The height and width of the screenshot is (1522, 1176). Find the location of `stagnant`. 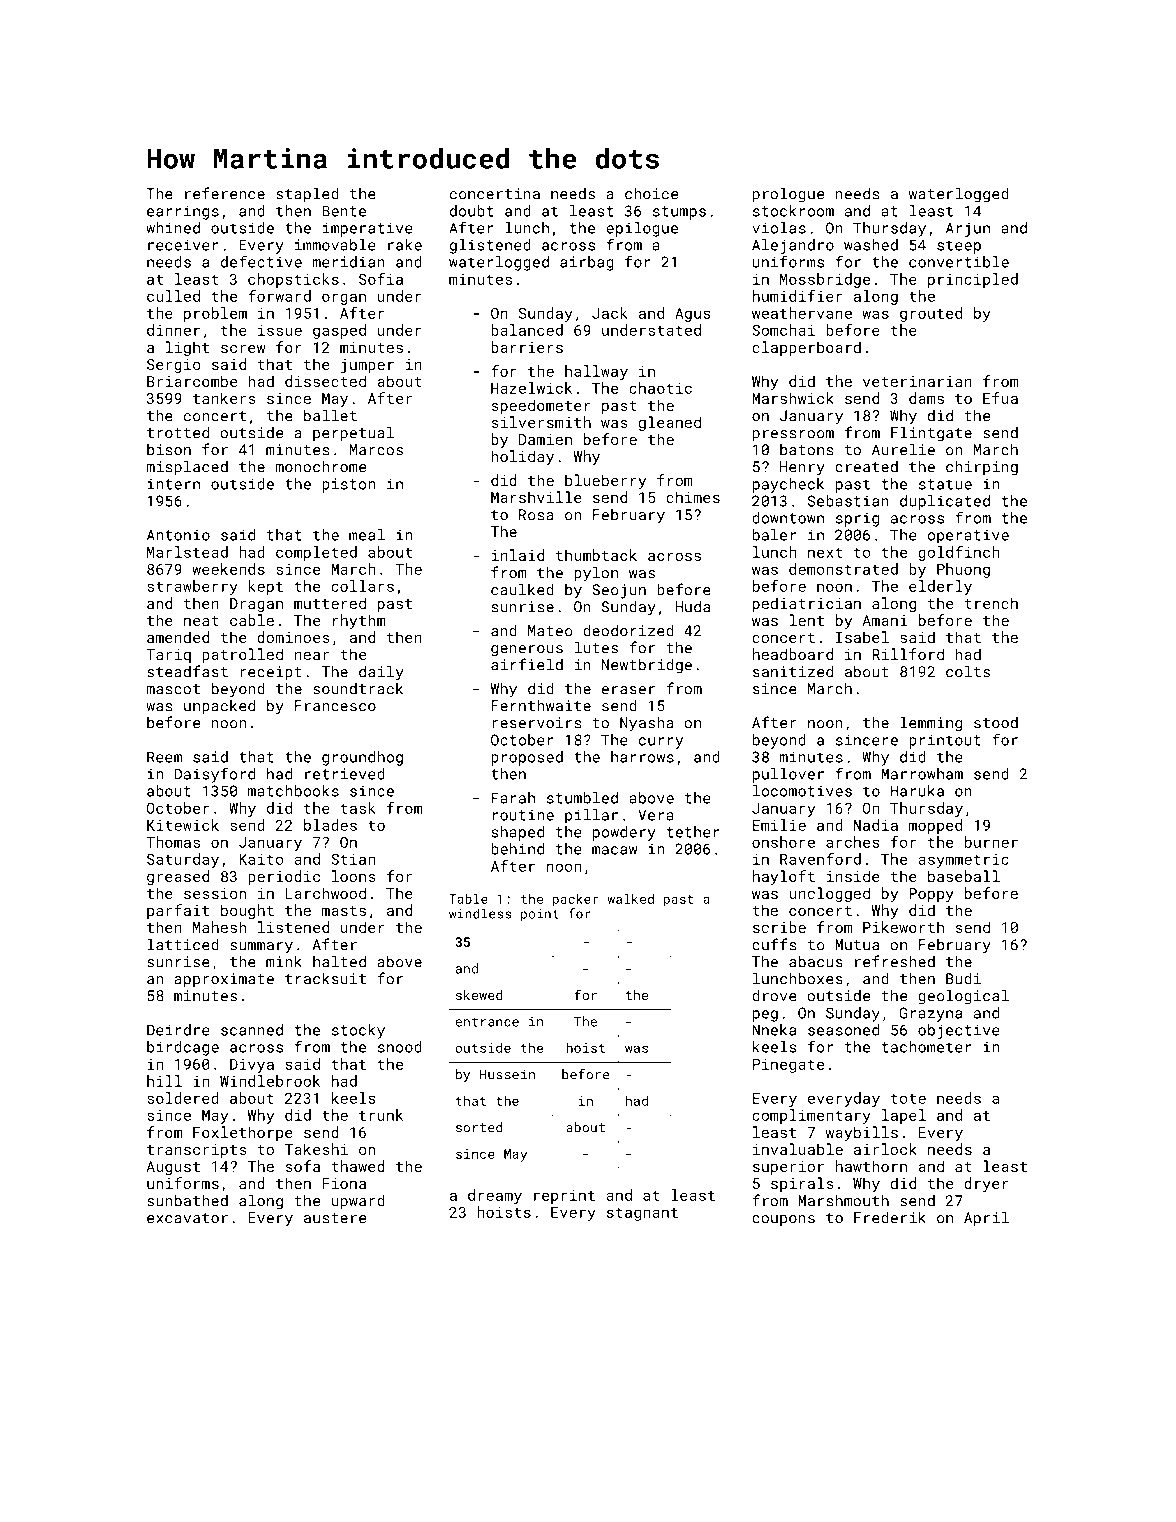

stagnant is located at coordinates (642, 1214).
